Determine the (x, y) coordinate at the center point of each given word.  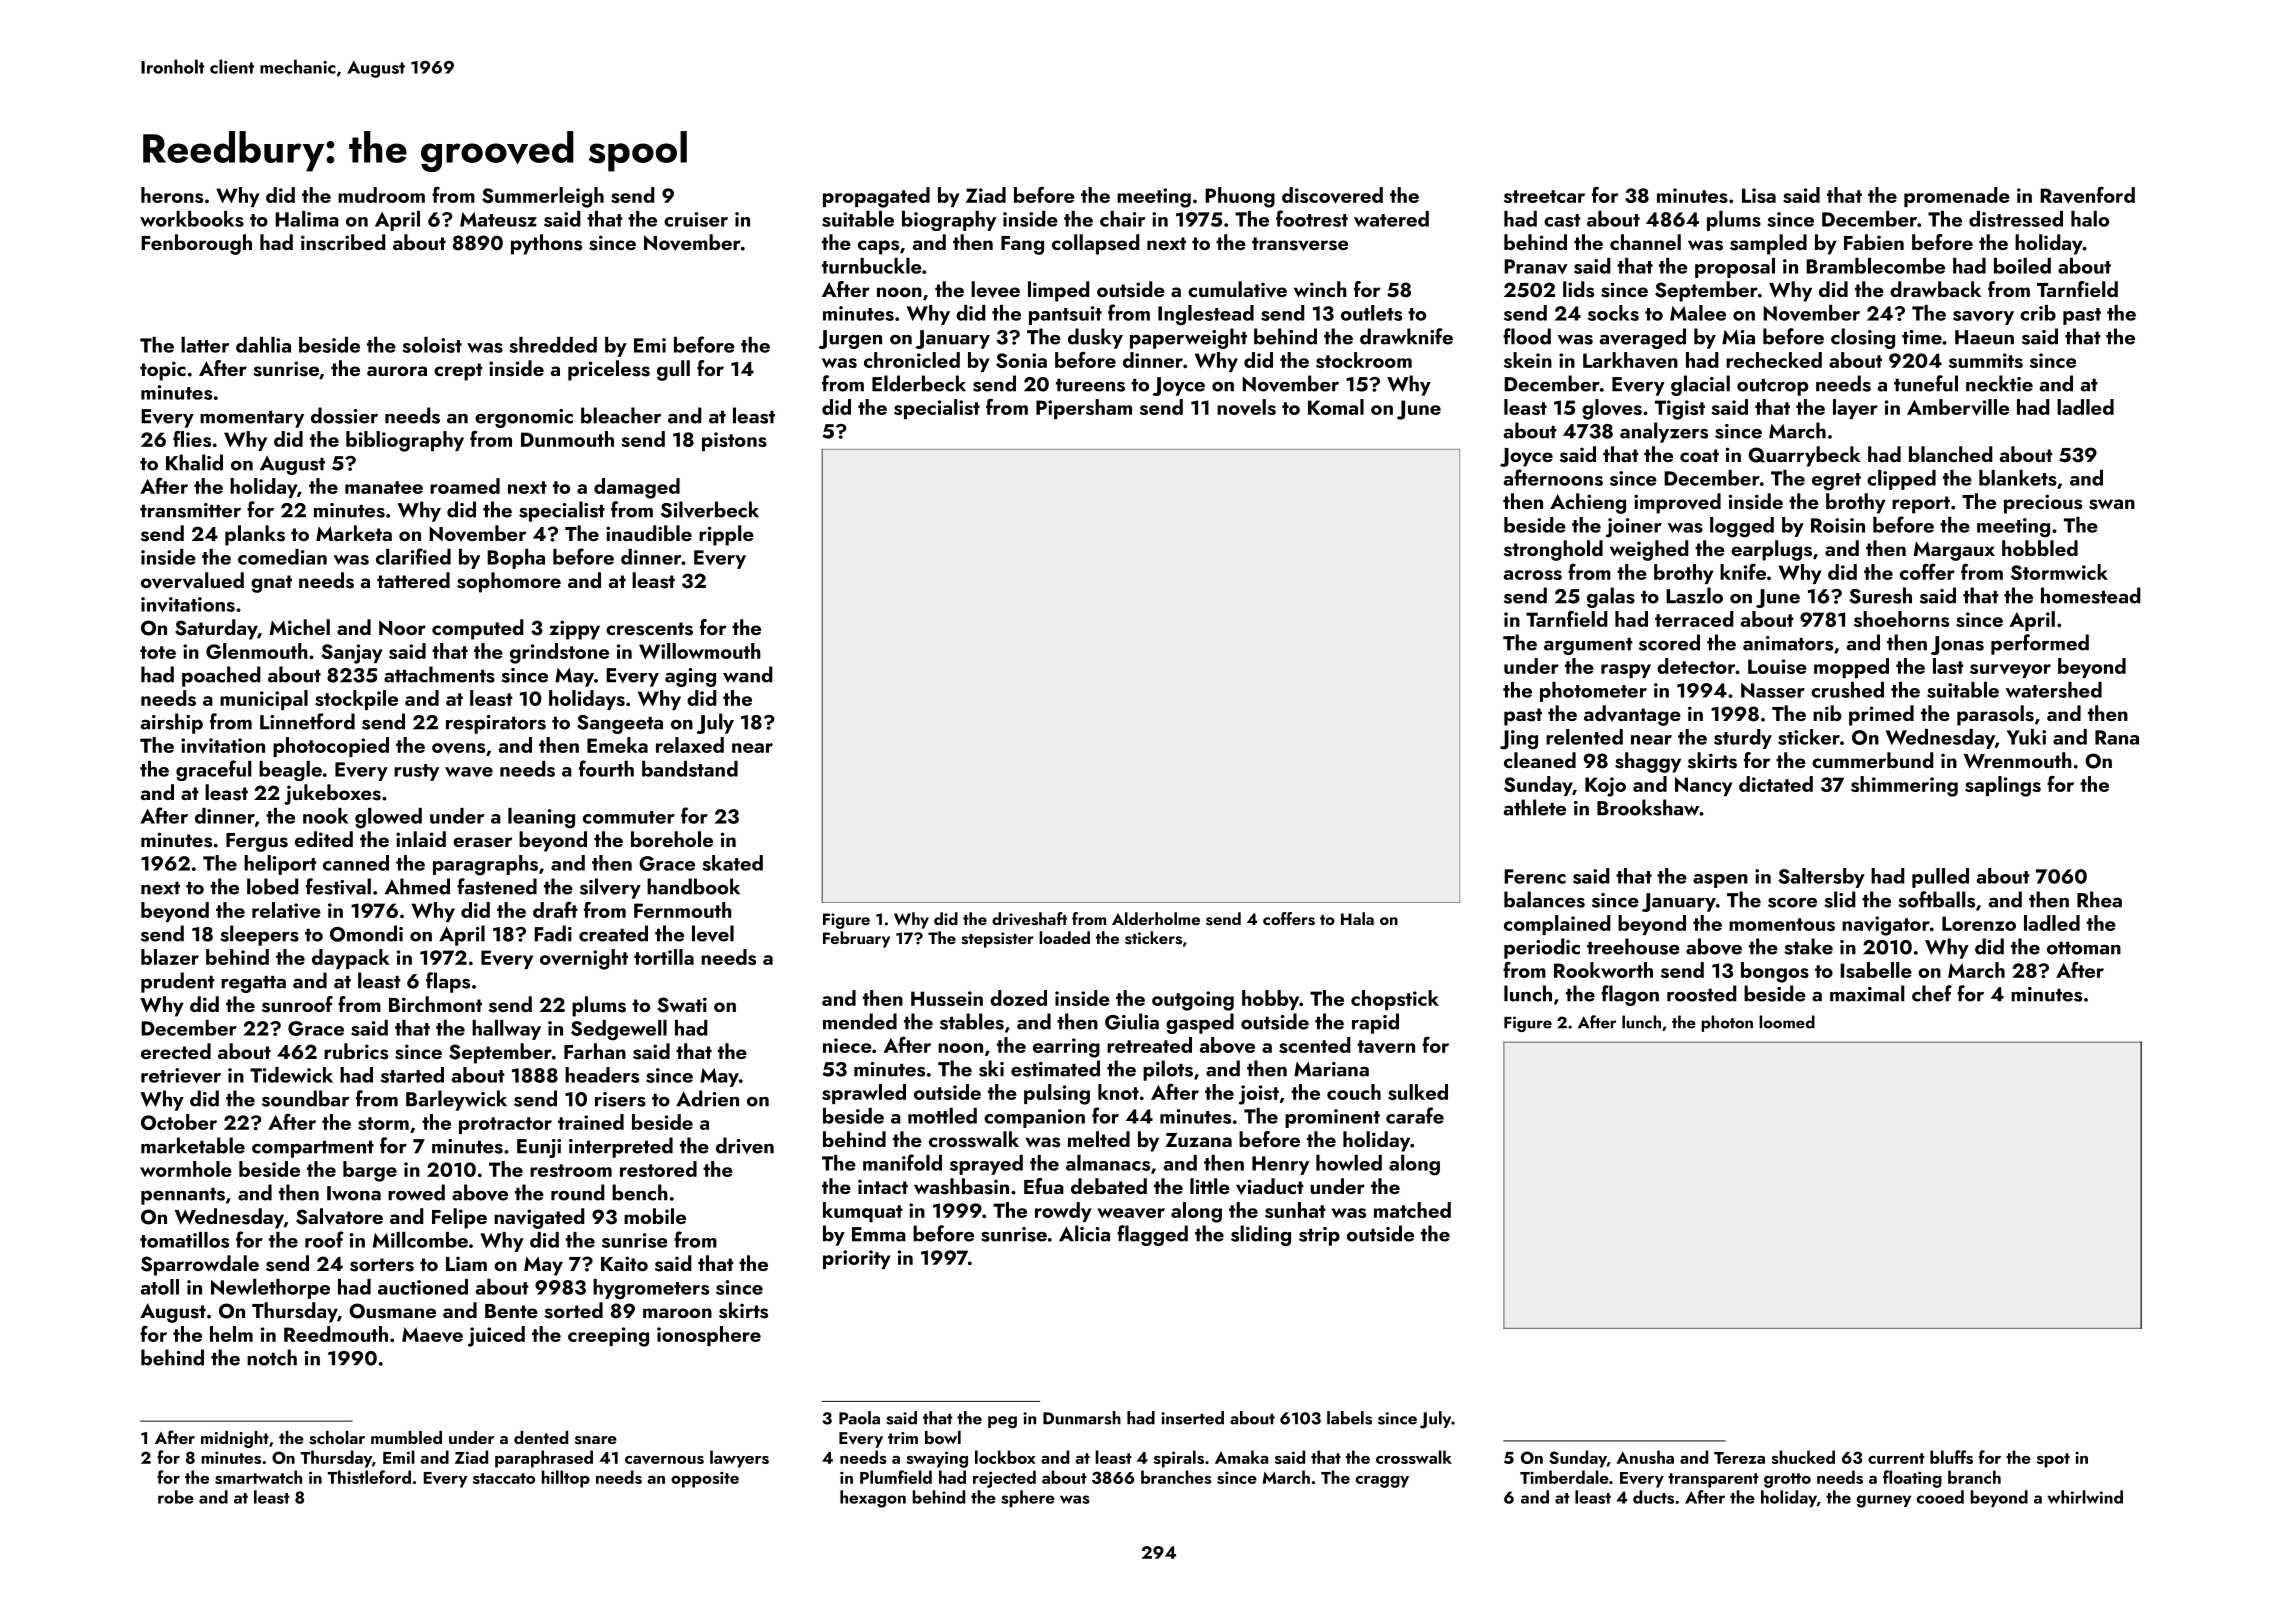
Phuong (1240, 197)
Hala (1357, 918)
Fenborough (196, 244)
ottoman (2084, 948)
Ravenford (2087, 195)
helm (231, 1334)
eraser (483, 842)
